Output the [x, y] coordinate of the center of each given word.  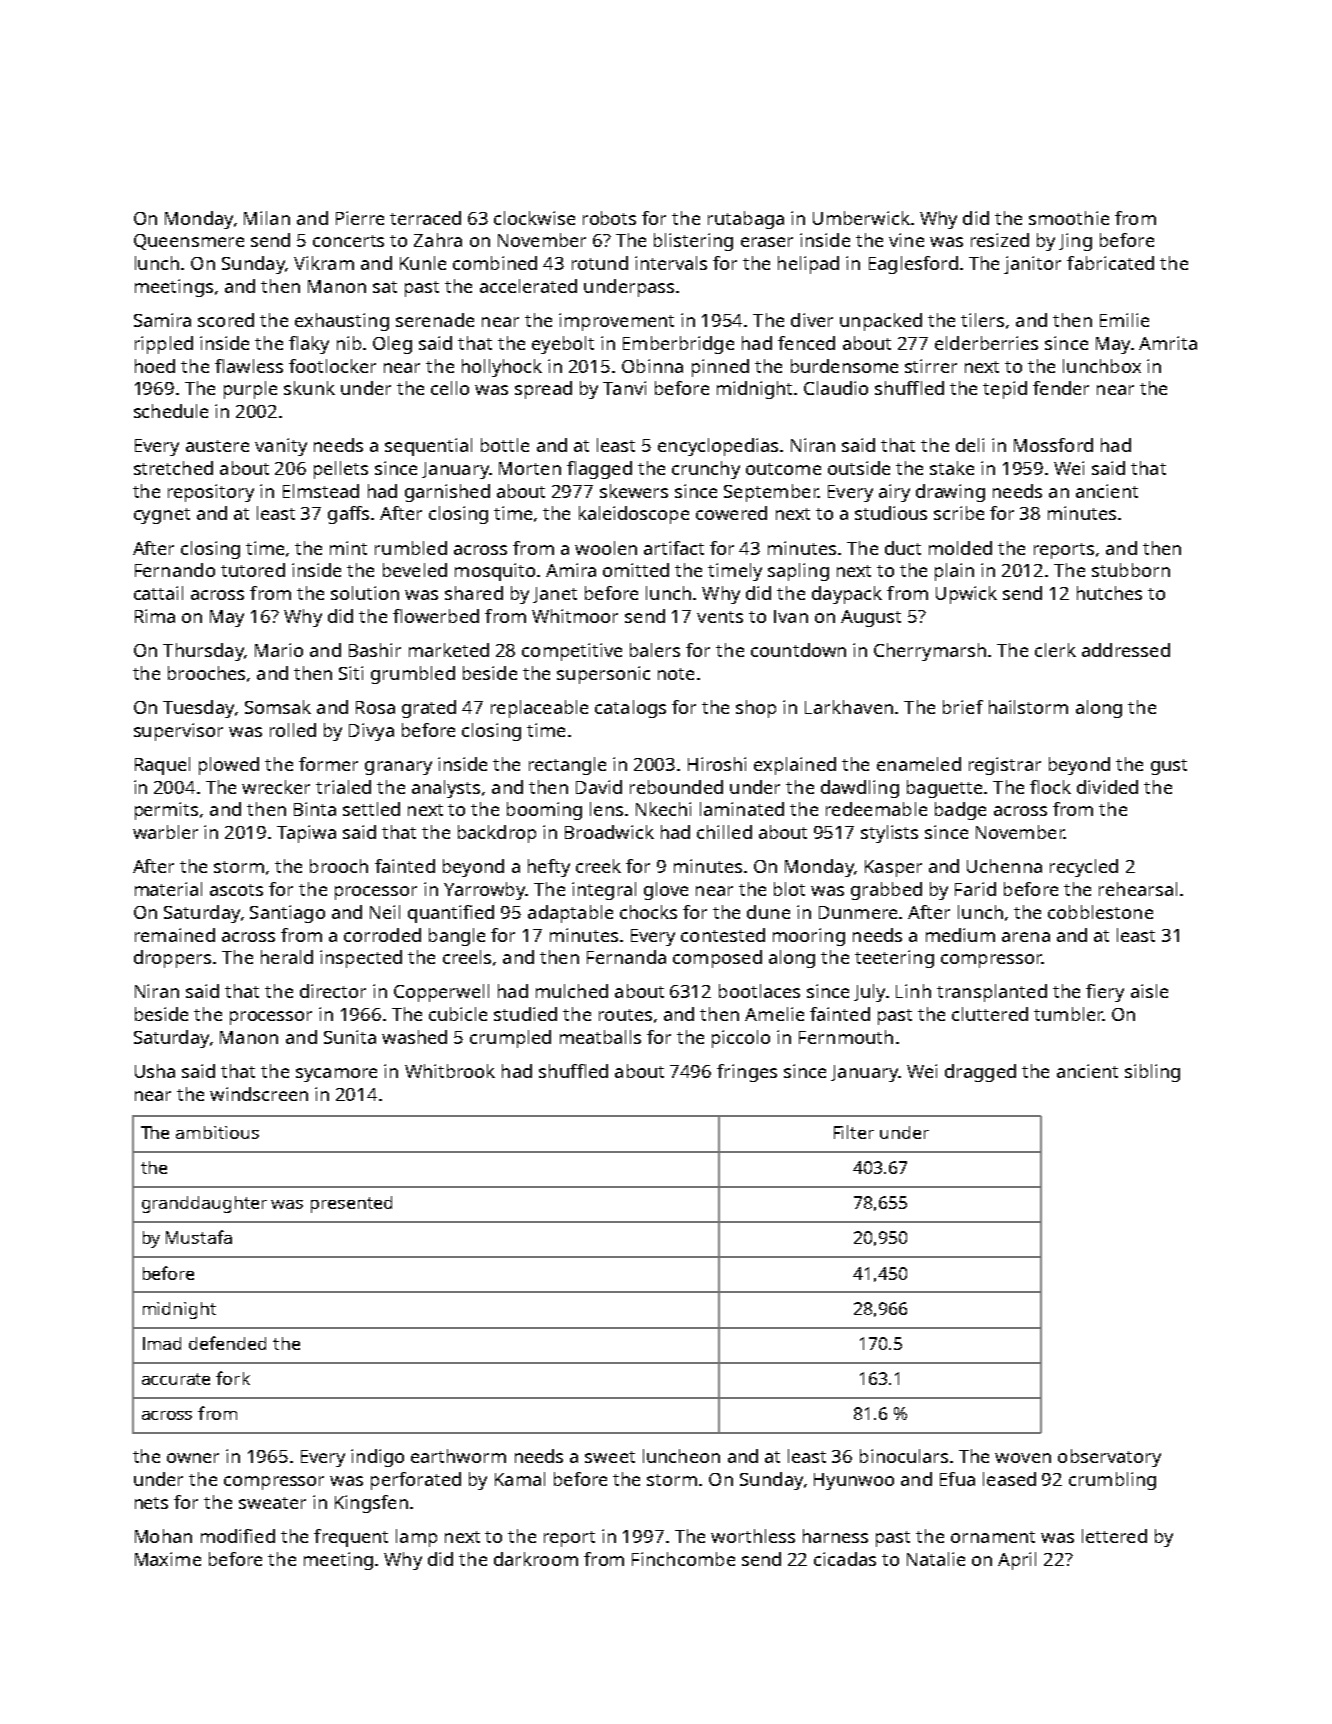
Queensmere [189, 242]
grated [429, 709]
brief [963, 707]
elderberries [986, 343]
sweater [272, 1503]
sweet [610, 1457]
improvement [616, 322]
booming [544, 811]
